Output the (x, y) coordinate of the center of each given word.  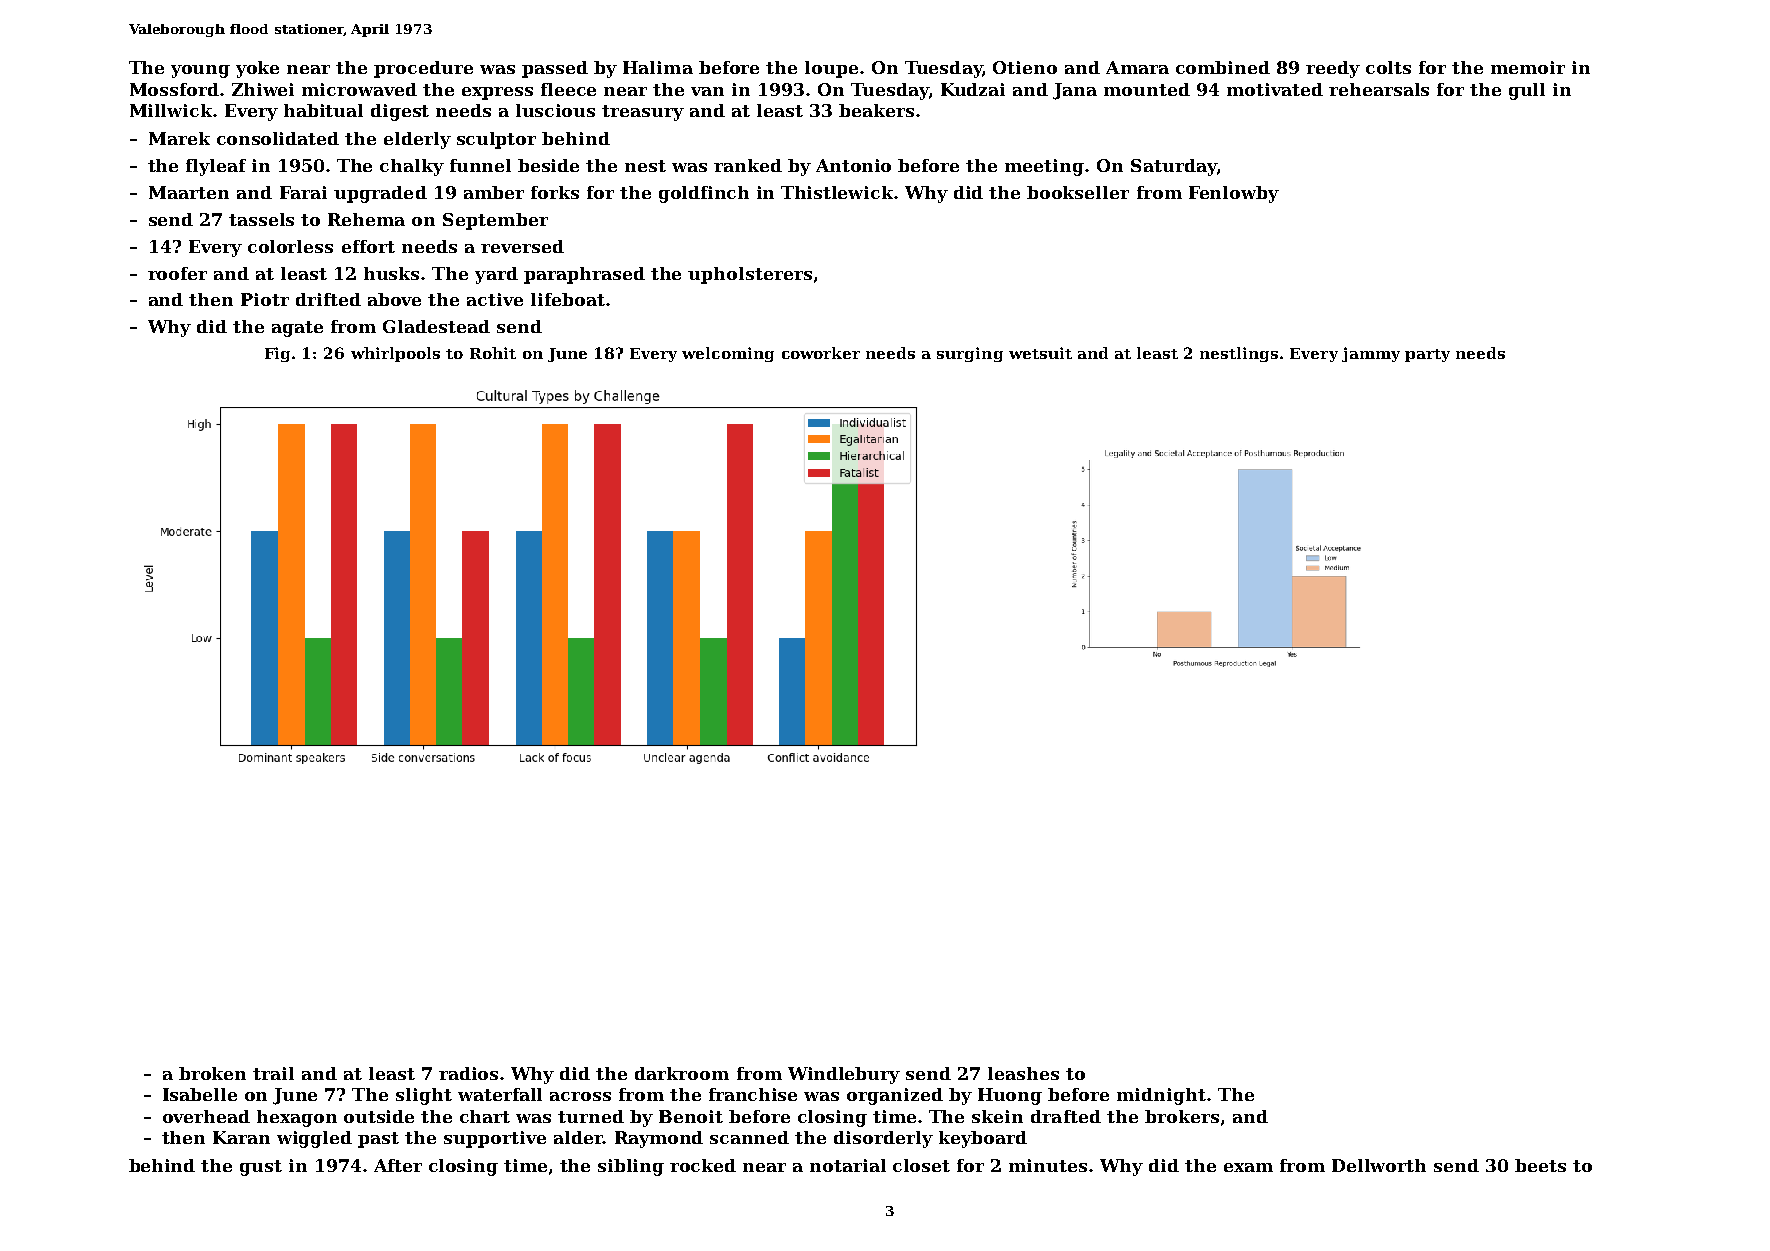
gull (1527, 91)
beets (1540, 1165)
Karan (241, 1137)
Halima (658, 67)
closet (921, 1165)
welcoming (728, 354)
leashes (1023, 1073)
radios (468, 1073)
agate (297, 329)
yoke (257, 69)
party (1427, 355)
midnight (1161, 1096)
